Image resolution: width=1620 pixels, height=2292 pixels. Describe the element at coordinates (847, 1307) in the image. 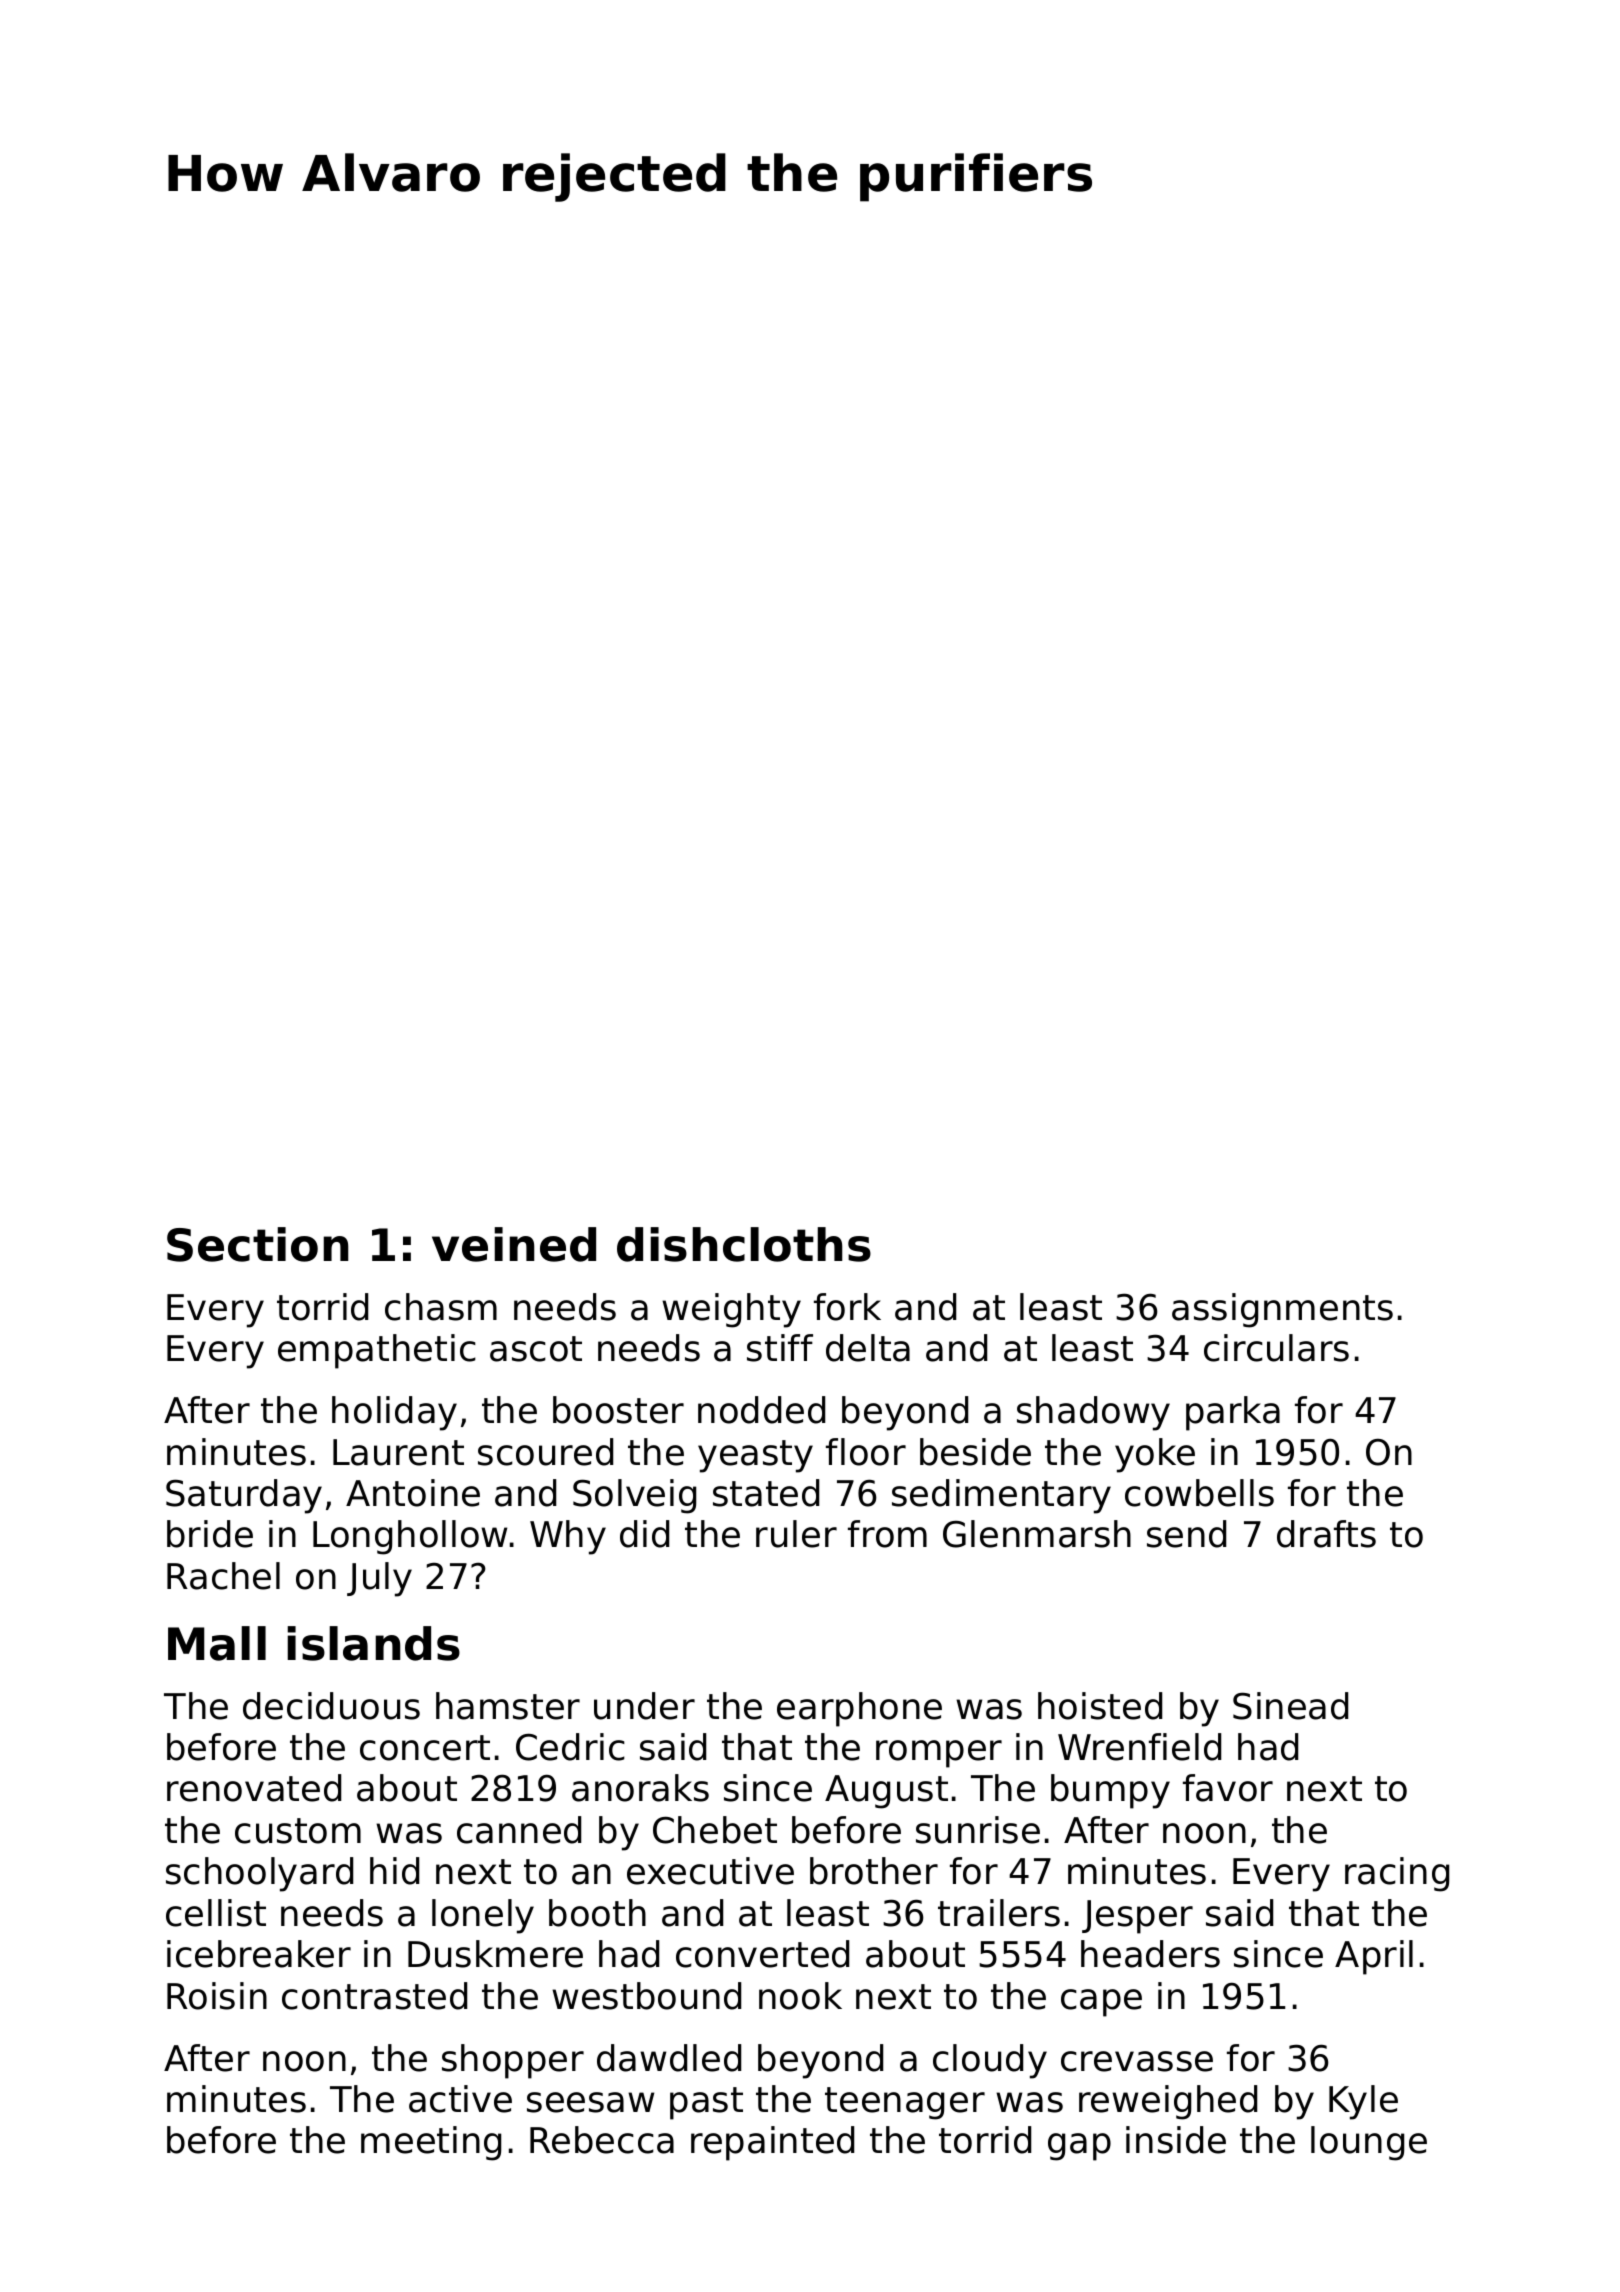

I see `fork` at that location.
